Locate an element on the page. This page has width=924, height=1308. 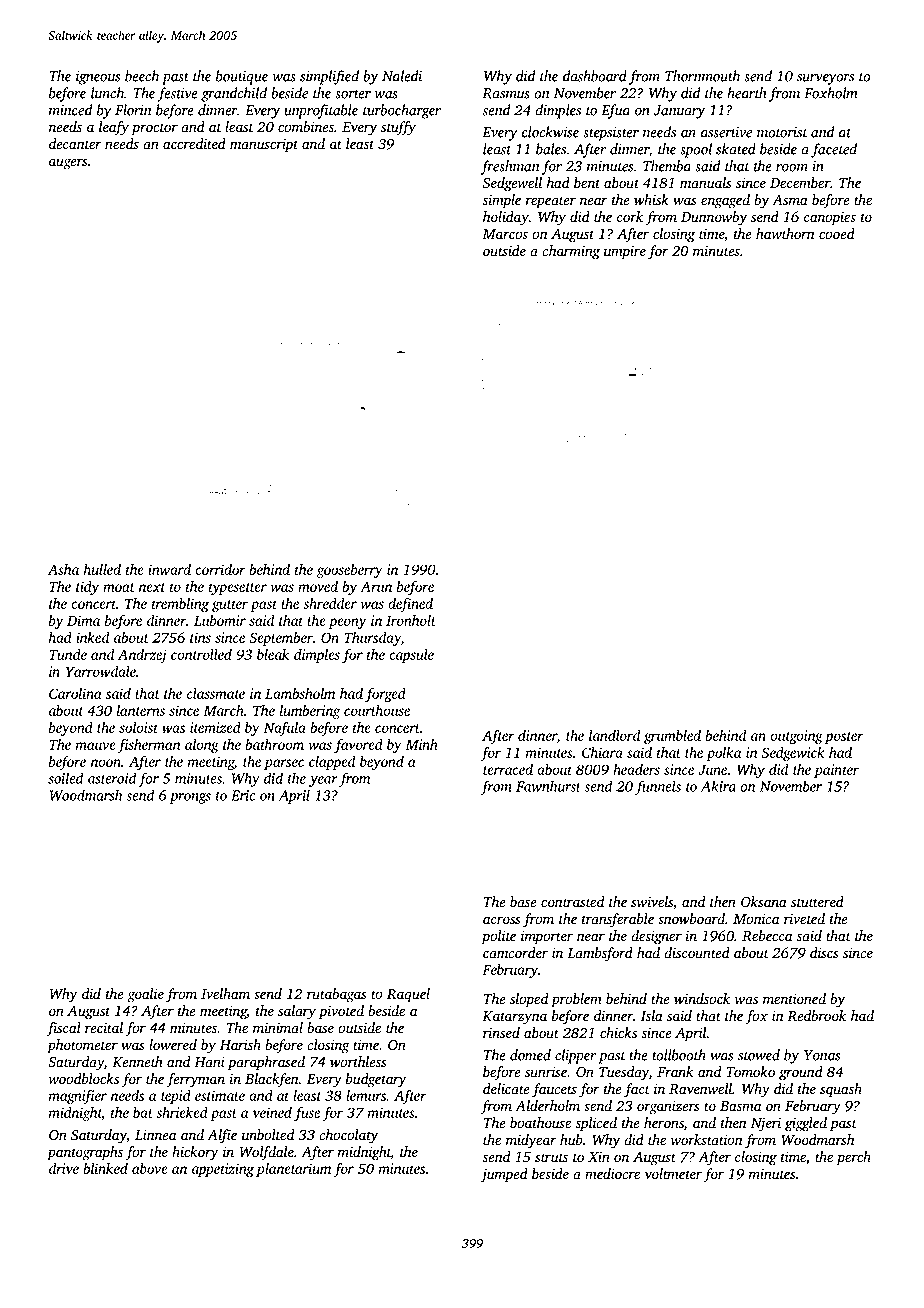
boutique is located at coordinates (242, 77).
